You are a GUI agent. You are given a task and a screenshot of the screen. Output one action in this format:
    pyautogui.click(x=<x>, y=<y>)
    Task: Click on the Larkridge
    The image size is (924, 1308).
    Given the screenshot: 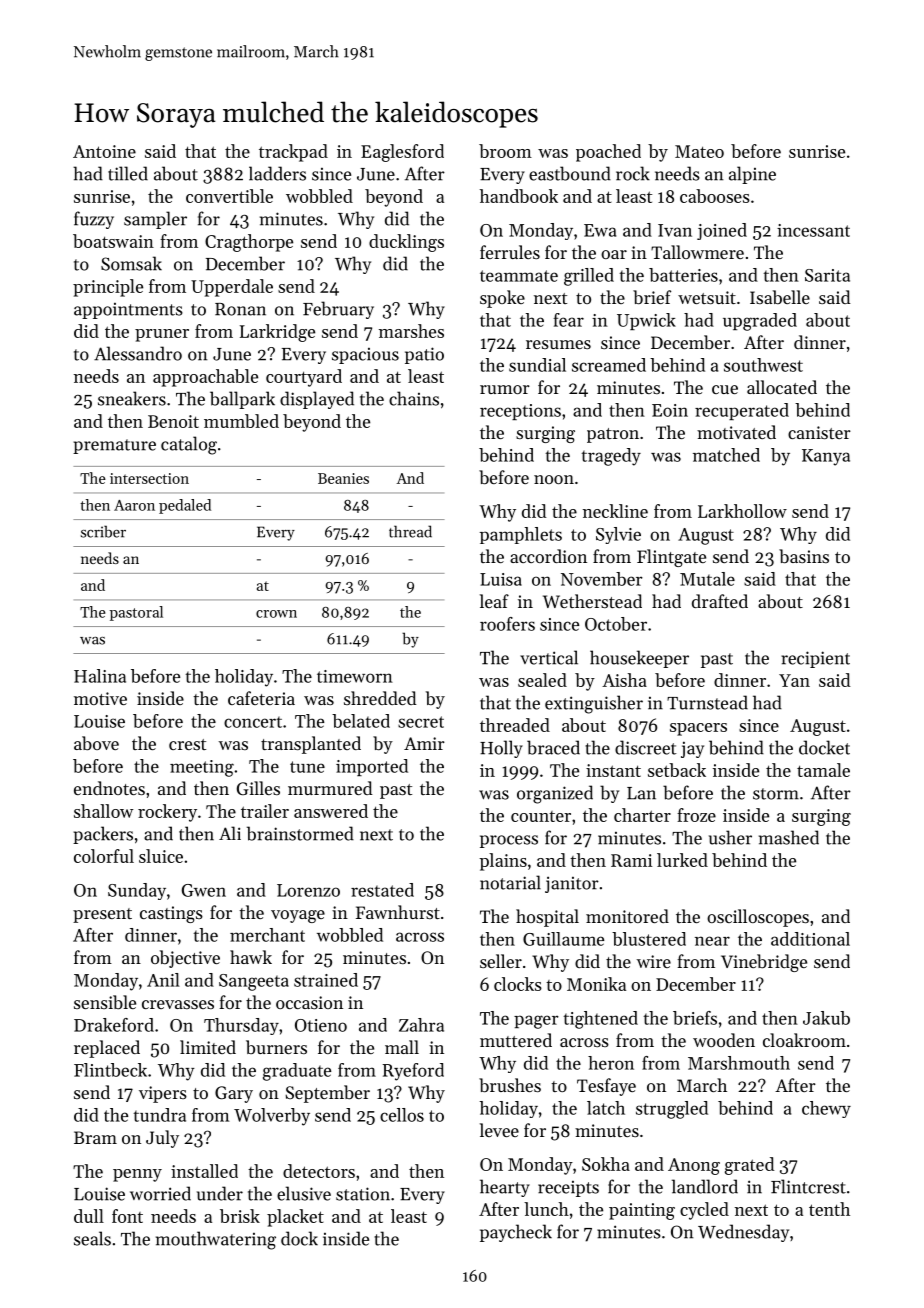 What is the action you would take?
    pyautogui.click(x=277, y=333)
